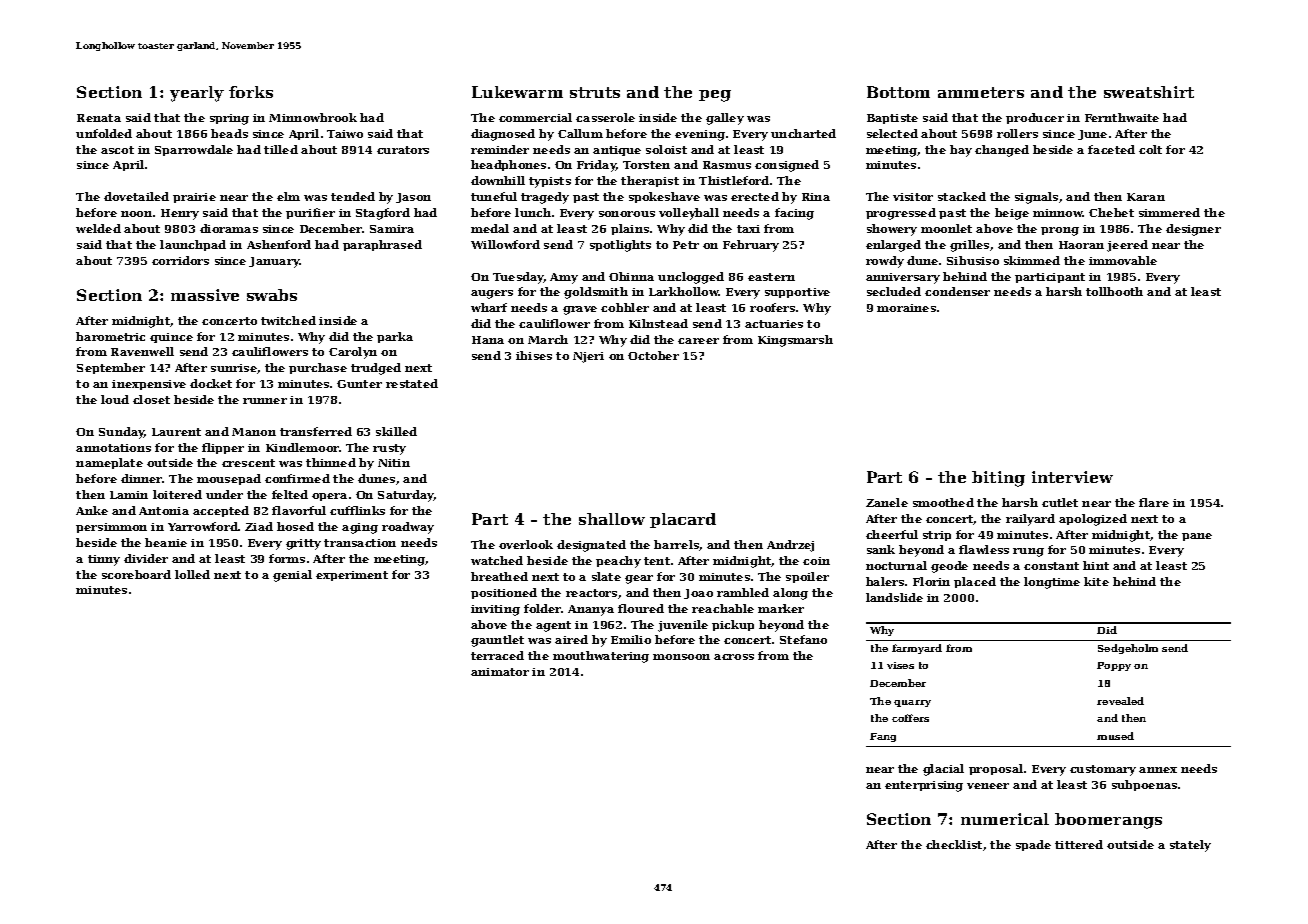 This page has height=924, width=1308. What do you see at coordinates (601, 657) in the page?
I see `mouthwatering` at bounding box center [601, 657].
